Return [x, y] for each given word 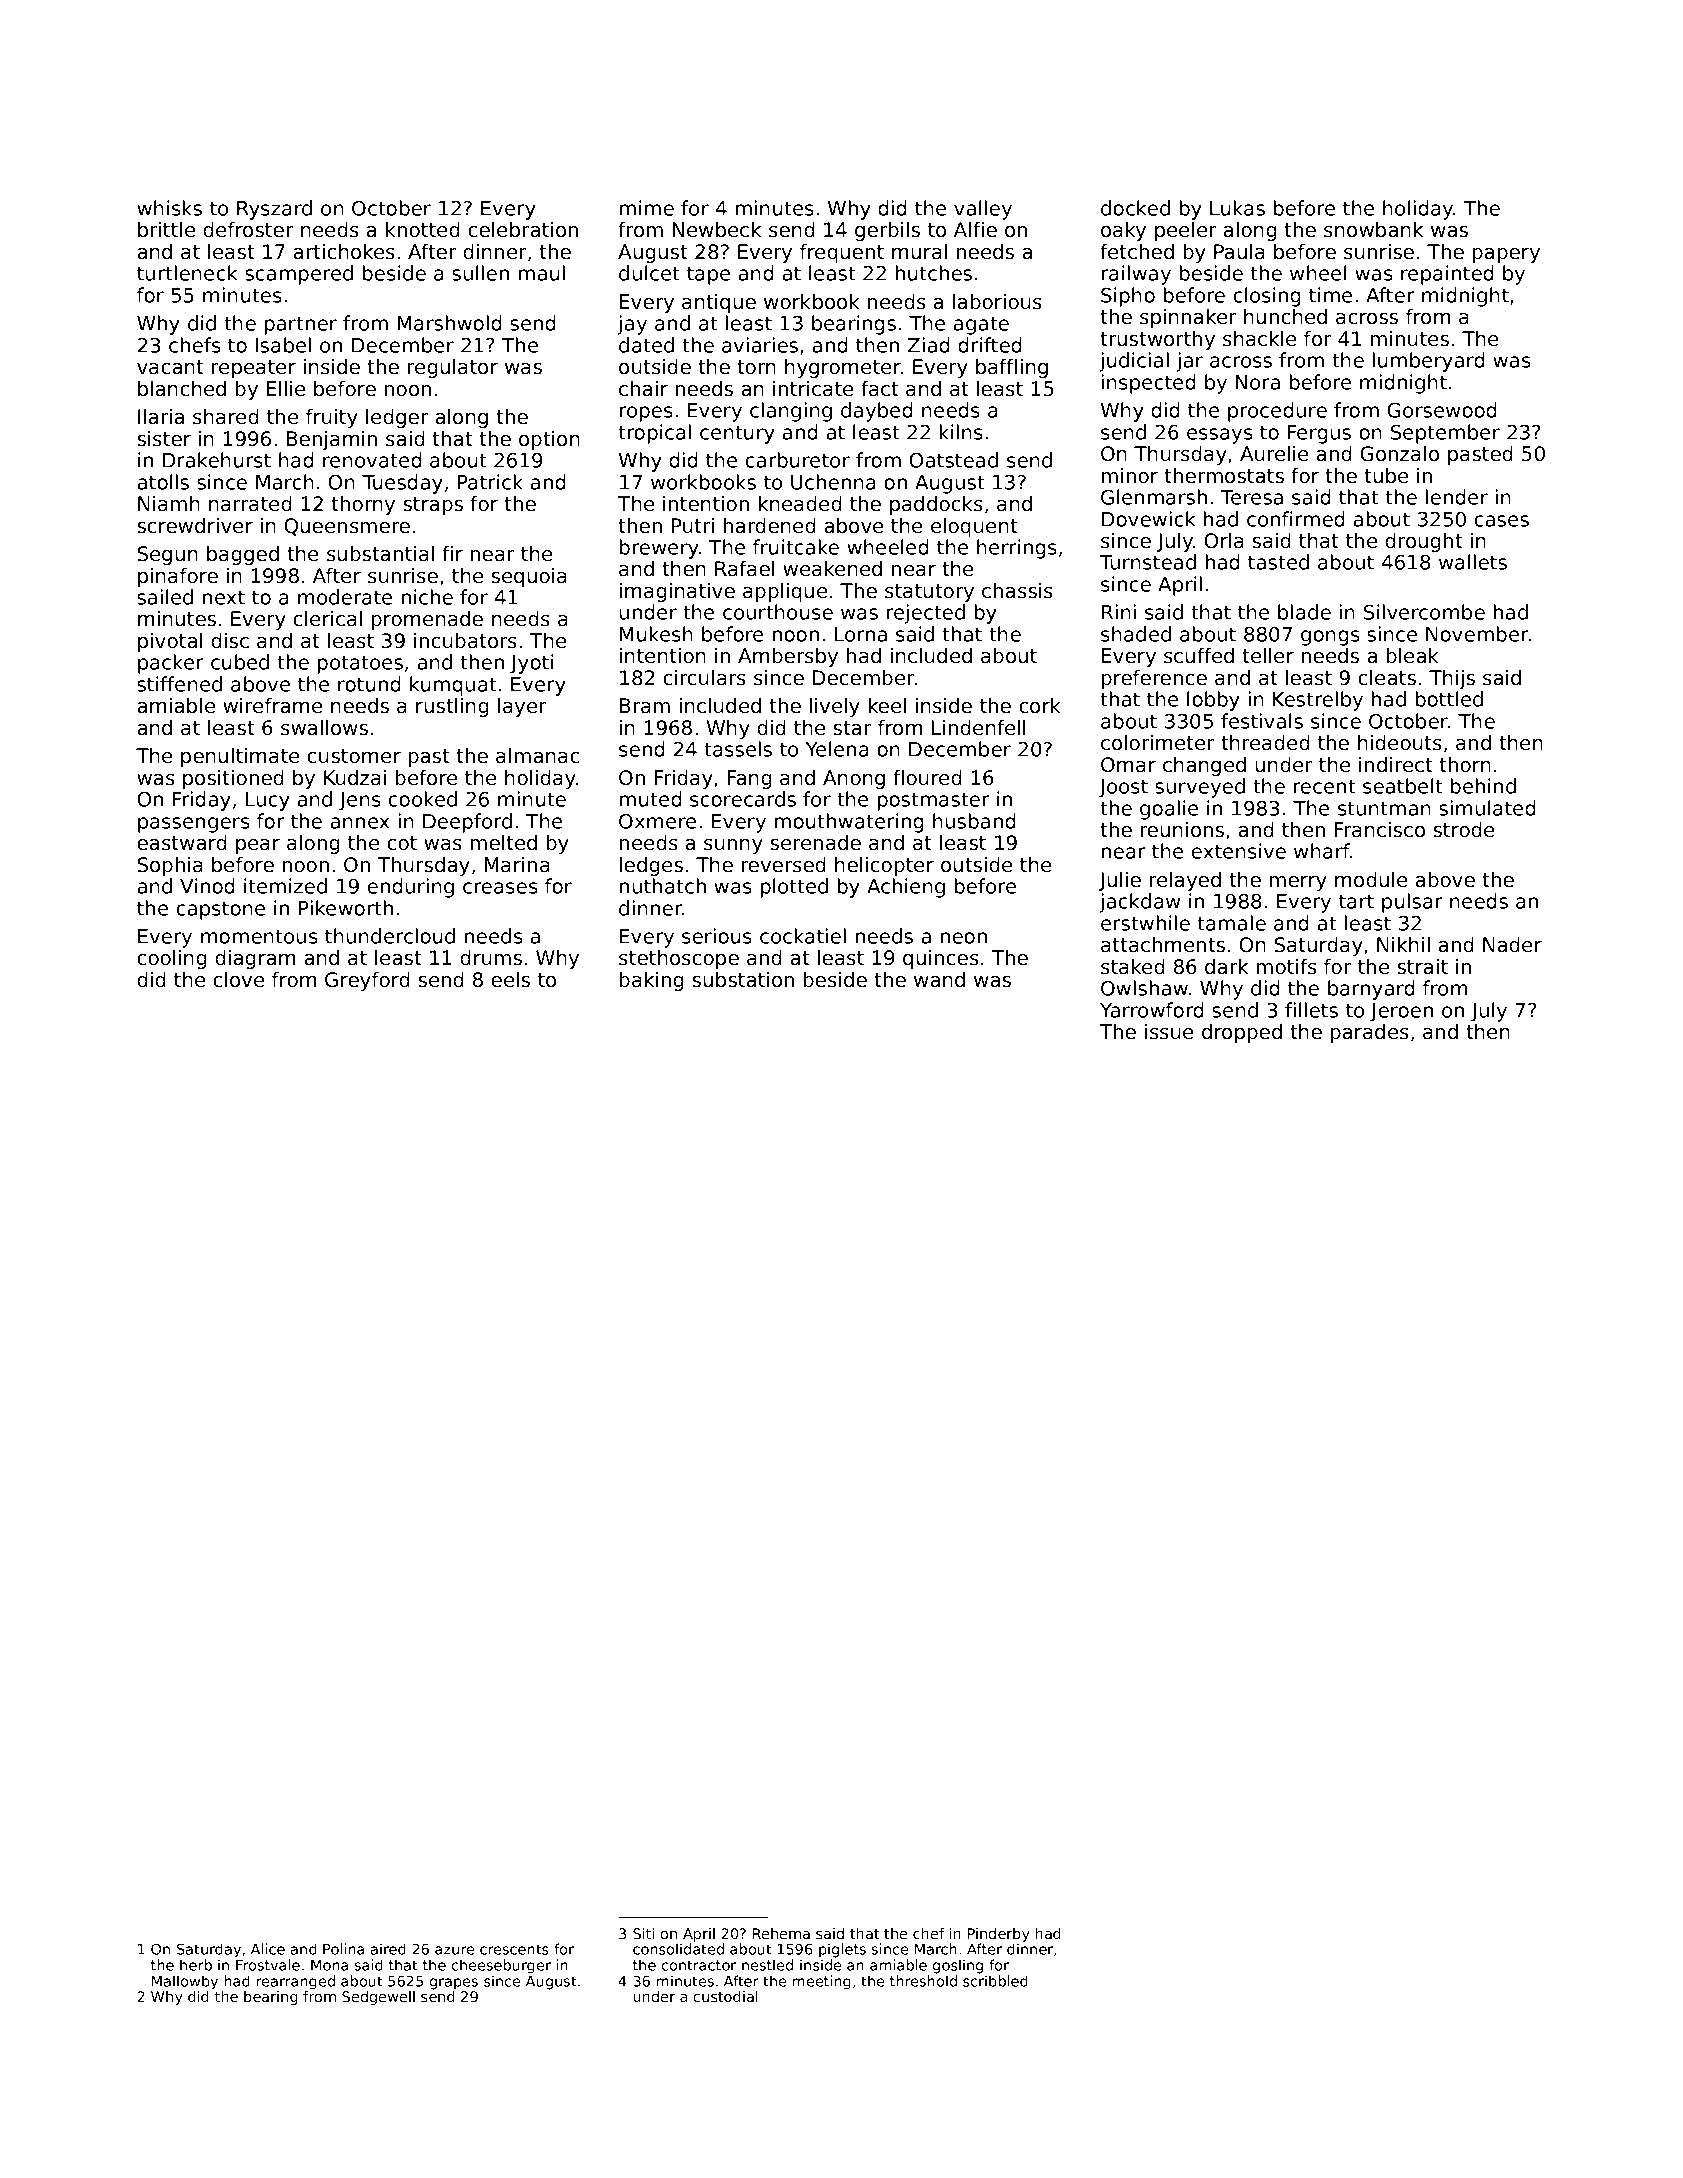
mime [647, 208]
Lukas [1237, 208]
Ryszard [274, 210]
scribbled [995, 1981]
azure [454, 1950]
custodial [725, 1996]
